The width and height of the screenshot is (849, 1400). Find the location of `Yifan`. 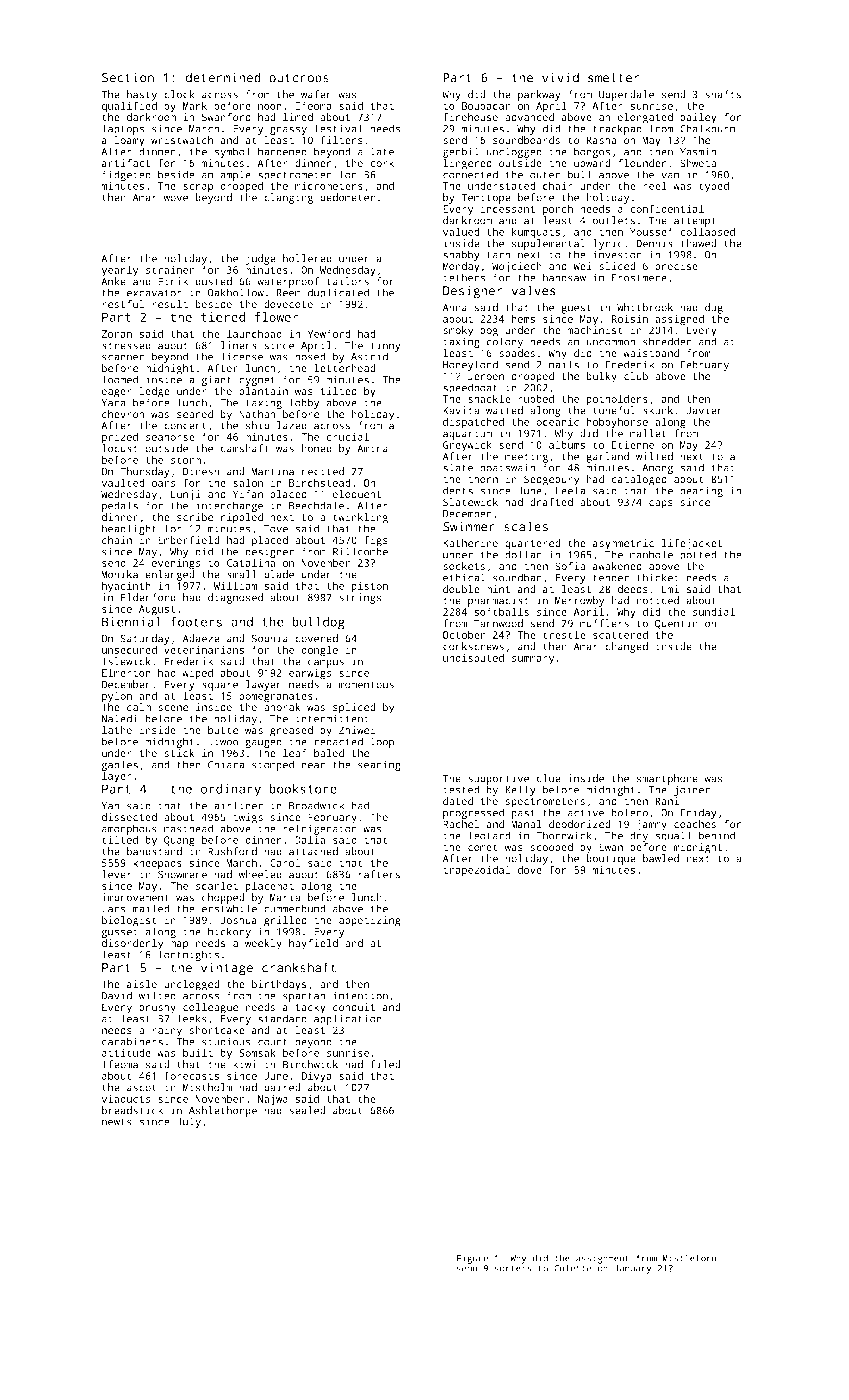

Yifan is located at coordinates (248, 494).
